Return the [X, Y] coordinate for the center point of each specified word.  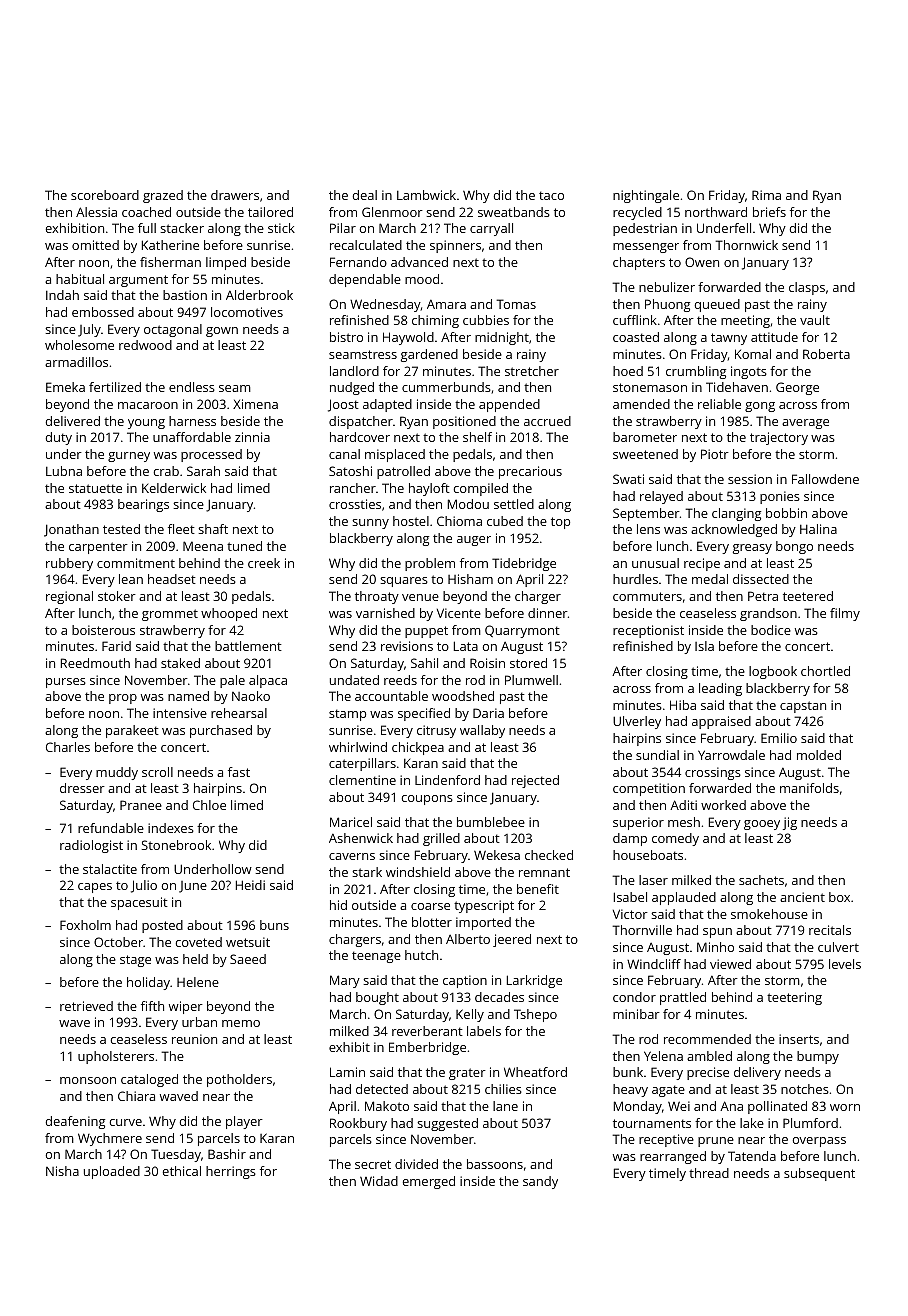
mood [422, 279]
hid [338, 905]
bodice [771, 630]
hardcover [360, 437]
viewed [730, 964]
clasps [807, 288]
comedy [675, 839]
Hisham [470, 579]
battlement [248, 646]
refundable [111, 828]
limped [226, 263]
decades [499, 997]
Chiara [136, 1096]
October [118, 942]
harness [192, 421]
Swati [628, 479]
